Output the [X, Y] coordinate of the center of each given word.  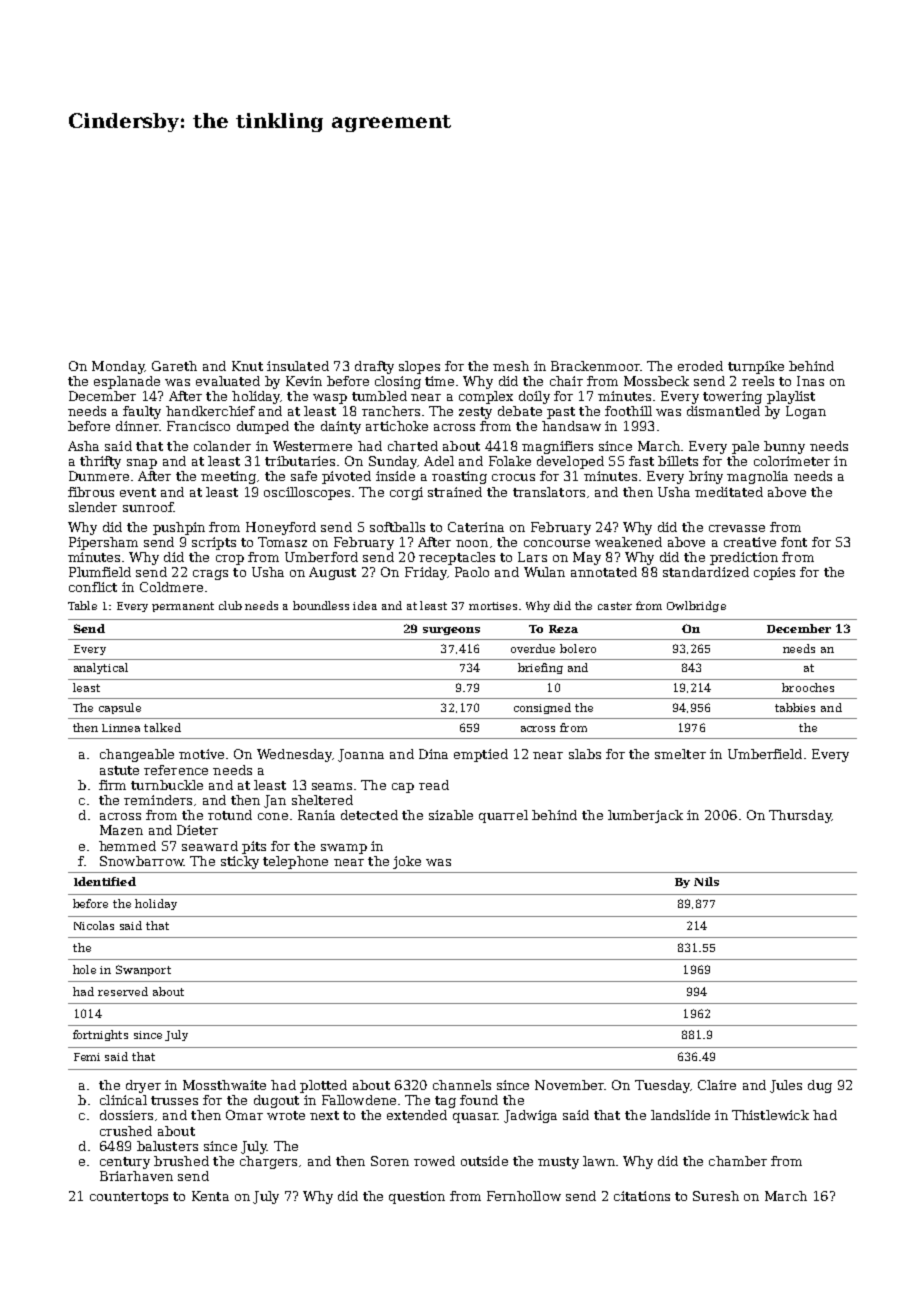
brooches [808, 687]
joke [407, 862]
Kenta [210, 1196]
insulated [298, 366]
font [794, 542]
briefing [540, 668]
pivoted [346, 477]
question [417, 1197]
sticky [240, 862]
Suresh [716, 1196]
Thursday [800, 816]
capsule [120, 708]
